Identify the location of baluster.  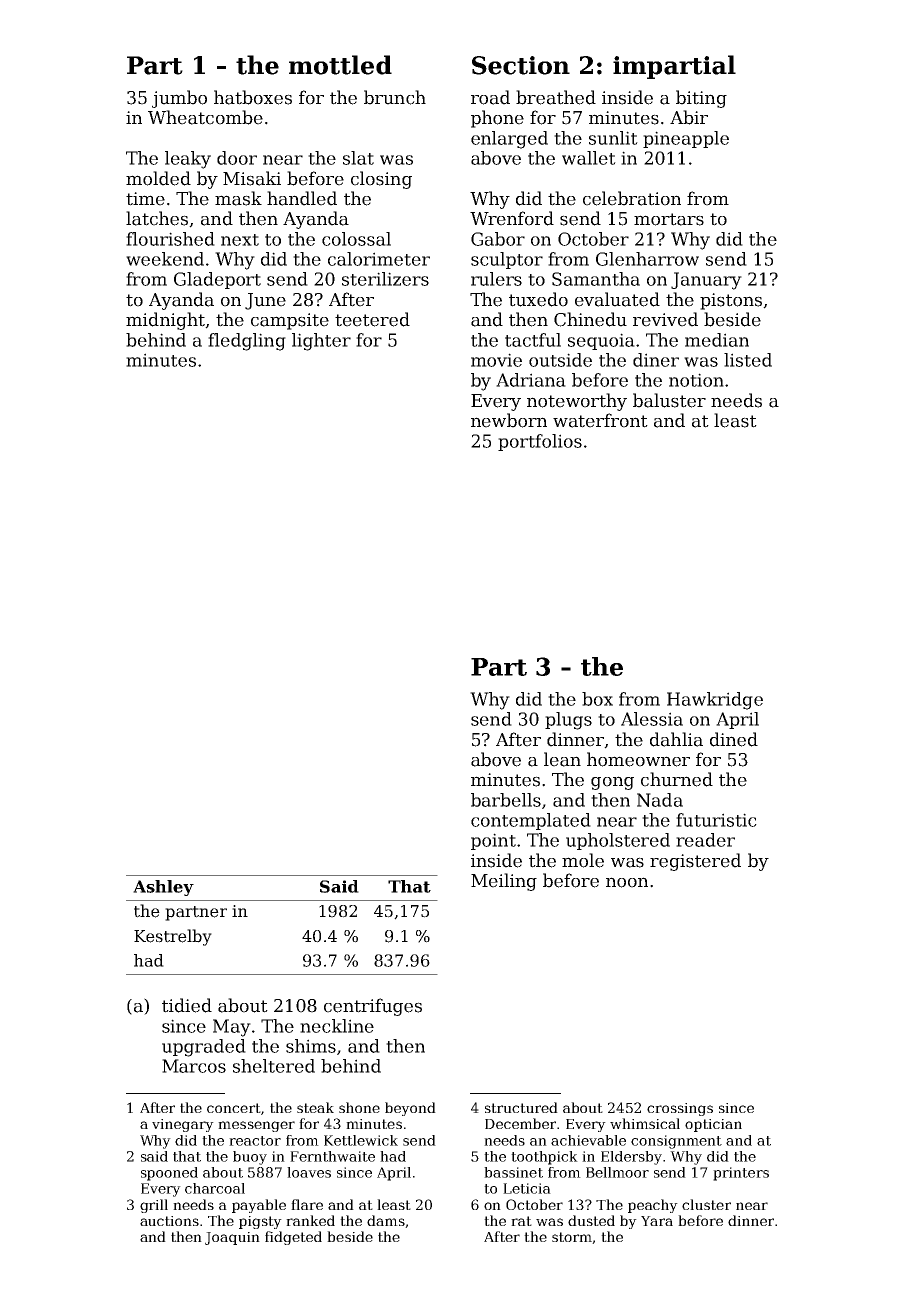
(669, 400).
